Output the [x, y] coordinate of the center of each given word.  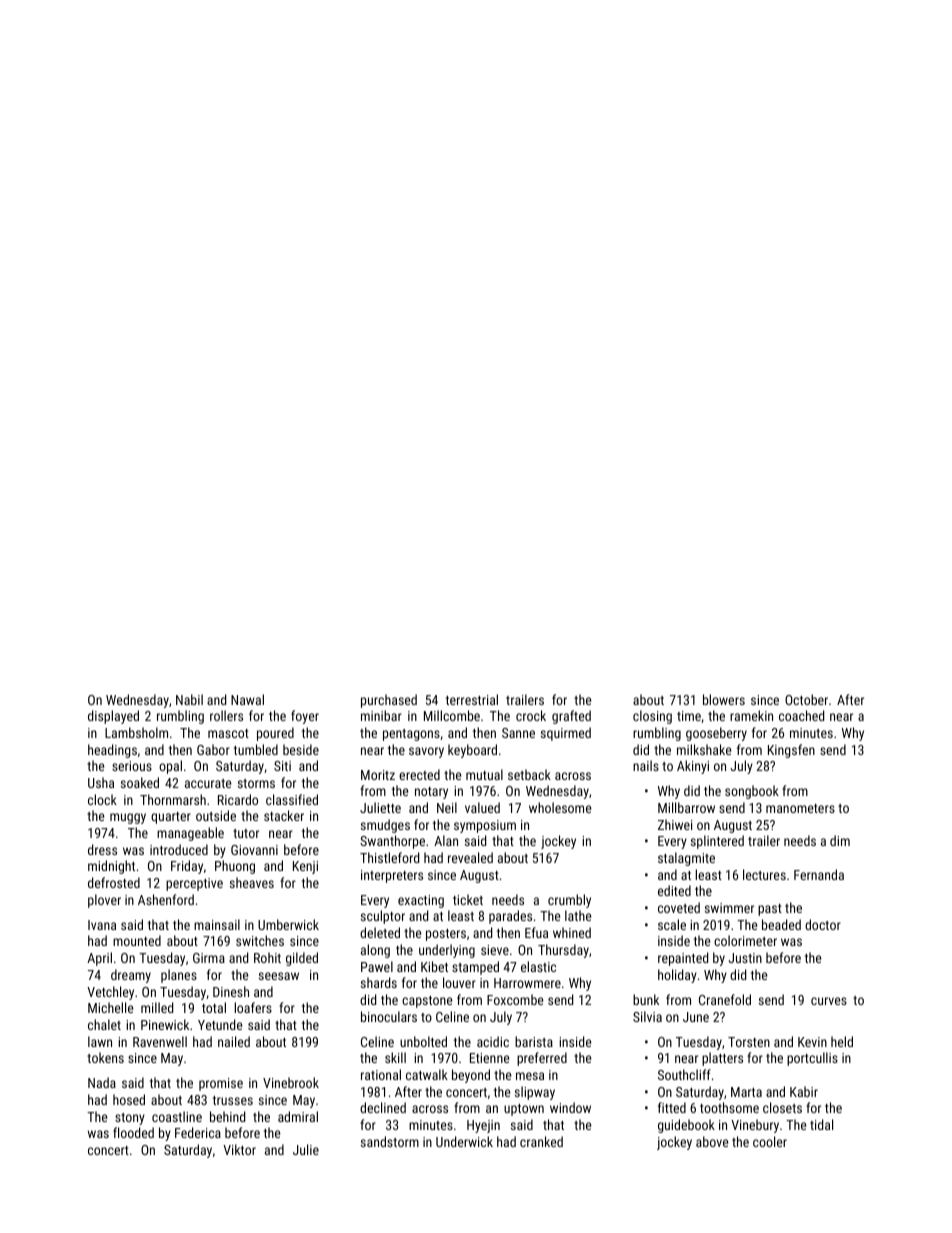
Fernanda [819, 874]
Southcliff [684, 1074]
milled [157, 1007]
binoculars [389, 1016]
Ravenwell [160, 1041]
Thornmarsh [173, 799]
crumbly [569, 901]
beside [301, 749]
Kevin [812, 1042]
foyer [305, 717]
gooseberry [716, 734]
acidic [493, 1041]
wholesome [560, 807]
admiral [298, 1116]
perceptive [194, 884]
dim [840, 840]
